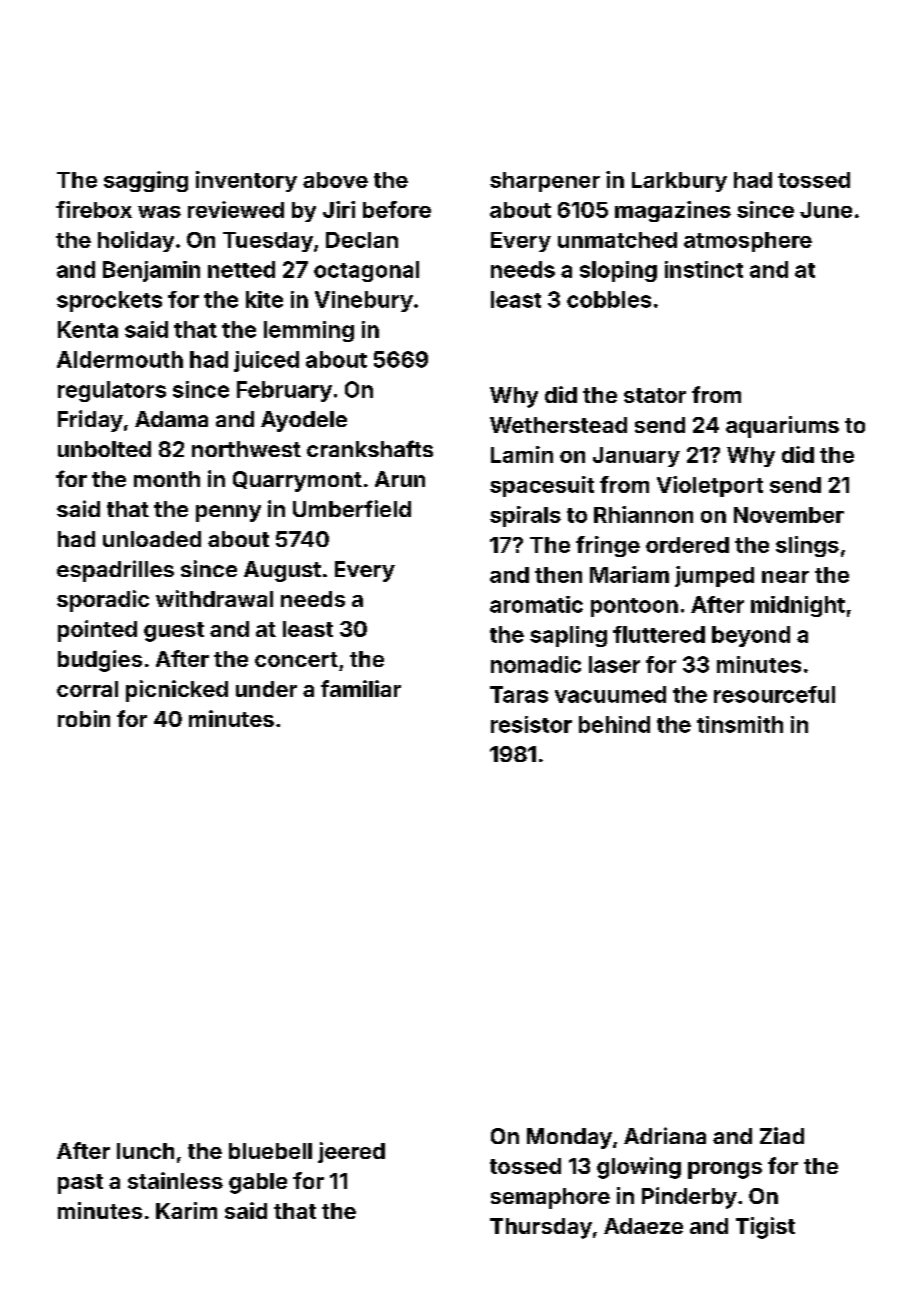 Image resolution: width=924 pixels, height=1311 pixels. What do you see at coordinates (785, 577) in the image?
I see `near` at bounding box center [785, 577].
